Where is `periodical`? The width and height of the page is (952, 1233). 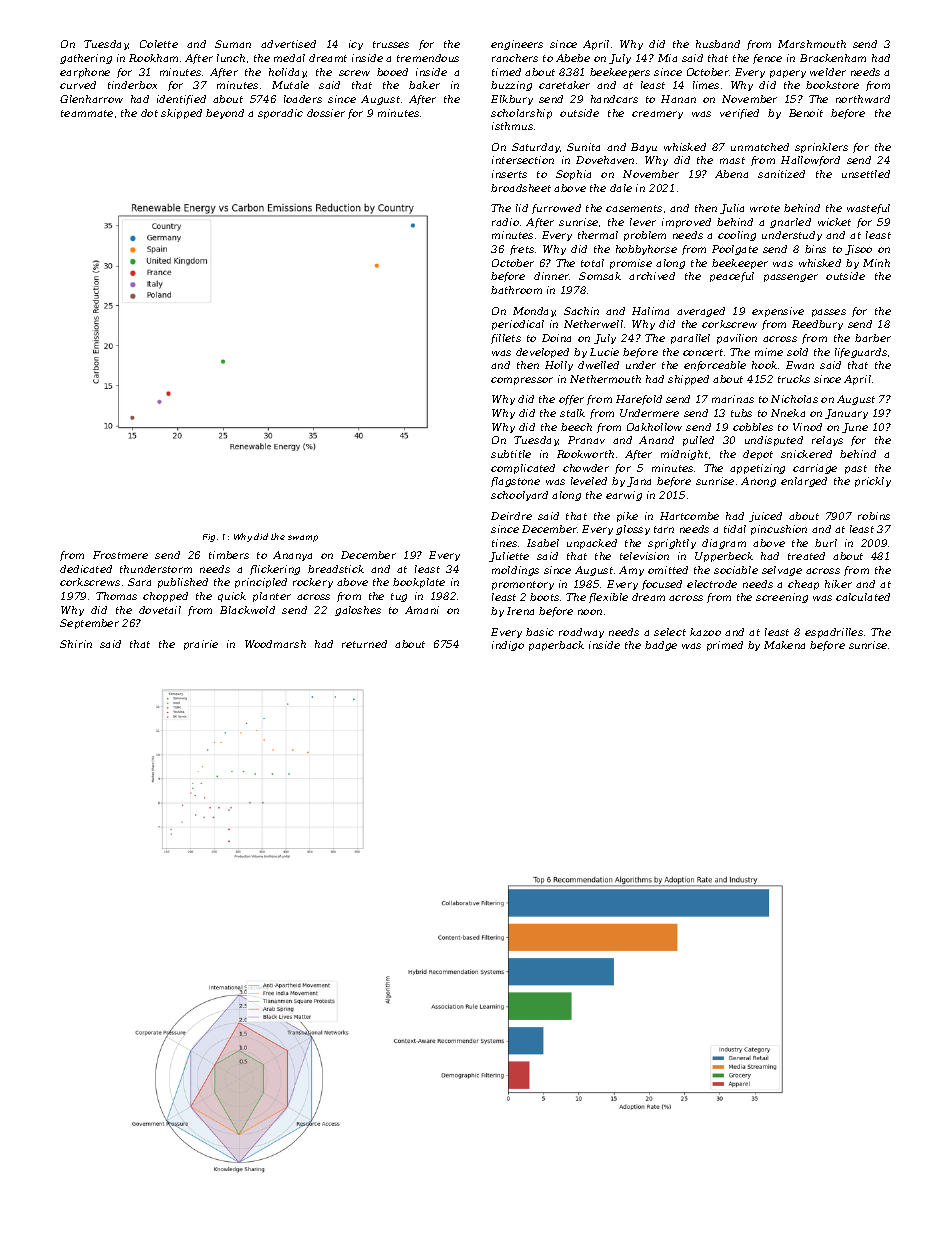
periodical is located at coordinates (518, 325).
